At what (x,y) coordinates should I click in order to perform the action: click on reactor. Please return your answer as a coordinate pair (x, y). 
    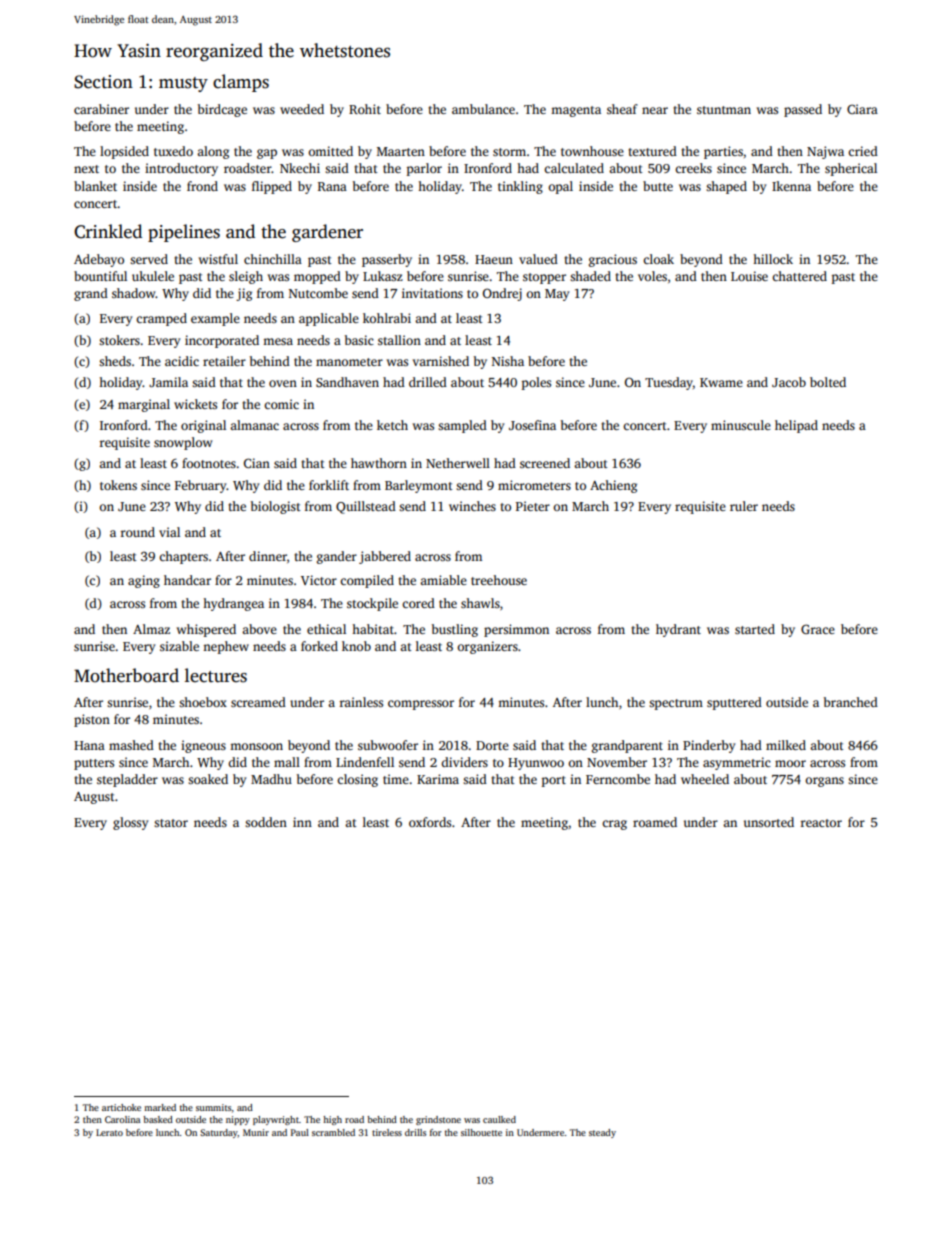
    Looking at the image, I should click on (821, 823).
